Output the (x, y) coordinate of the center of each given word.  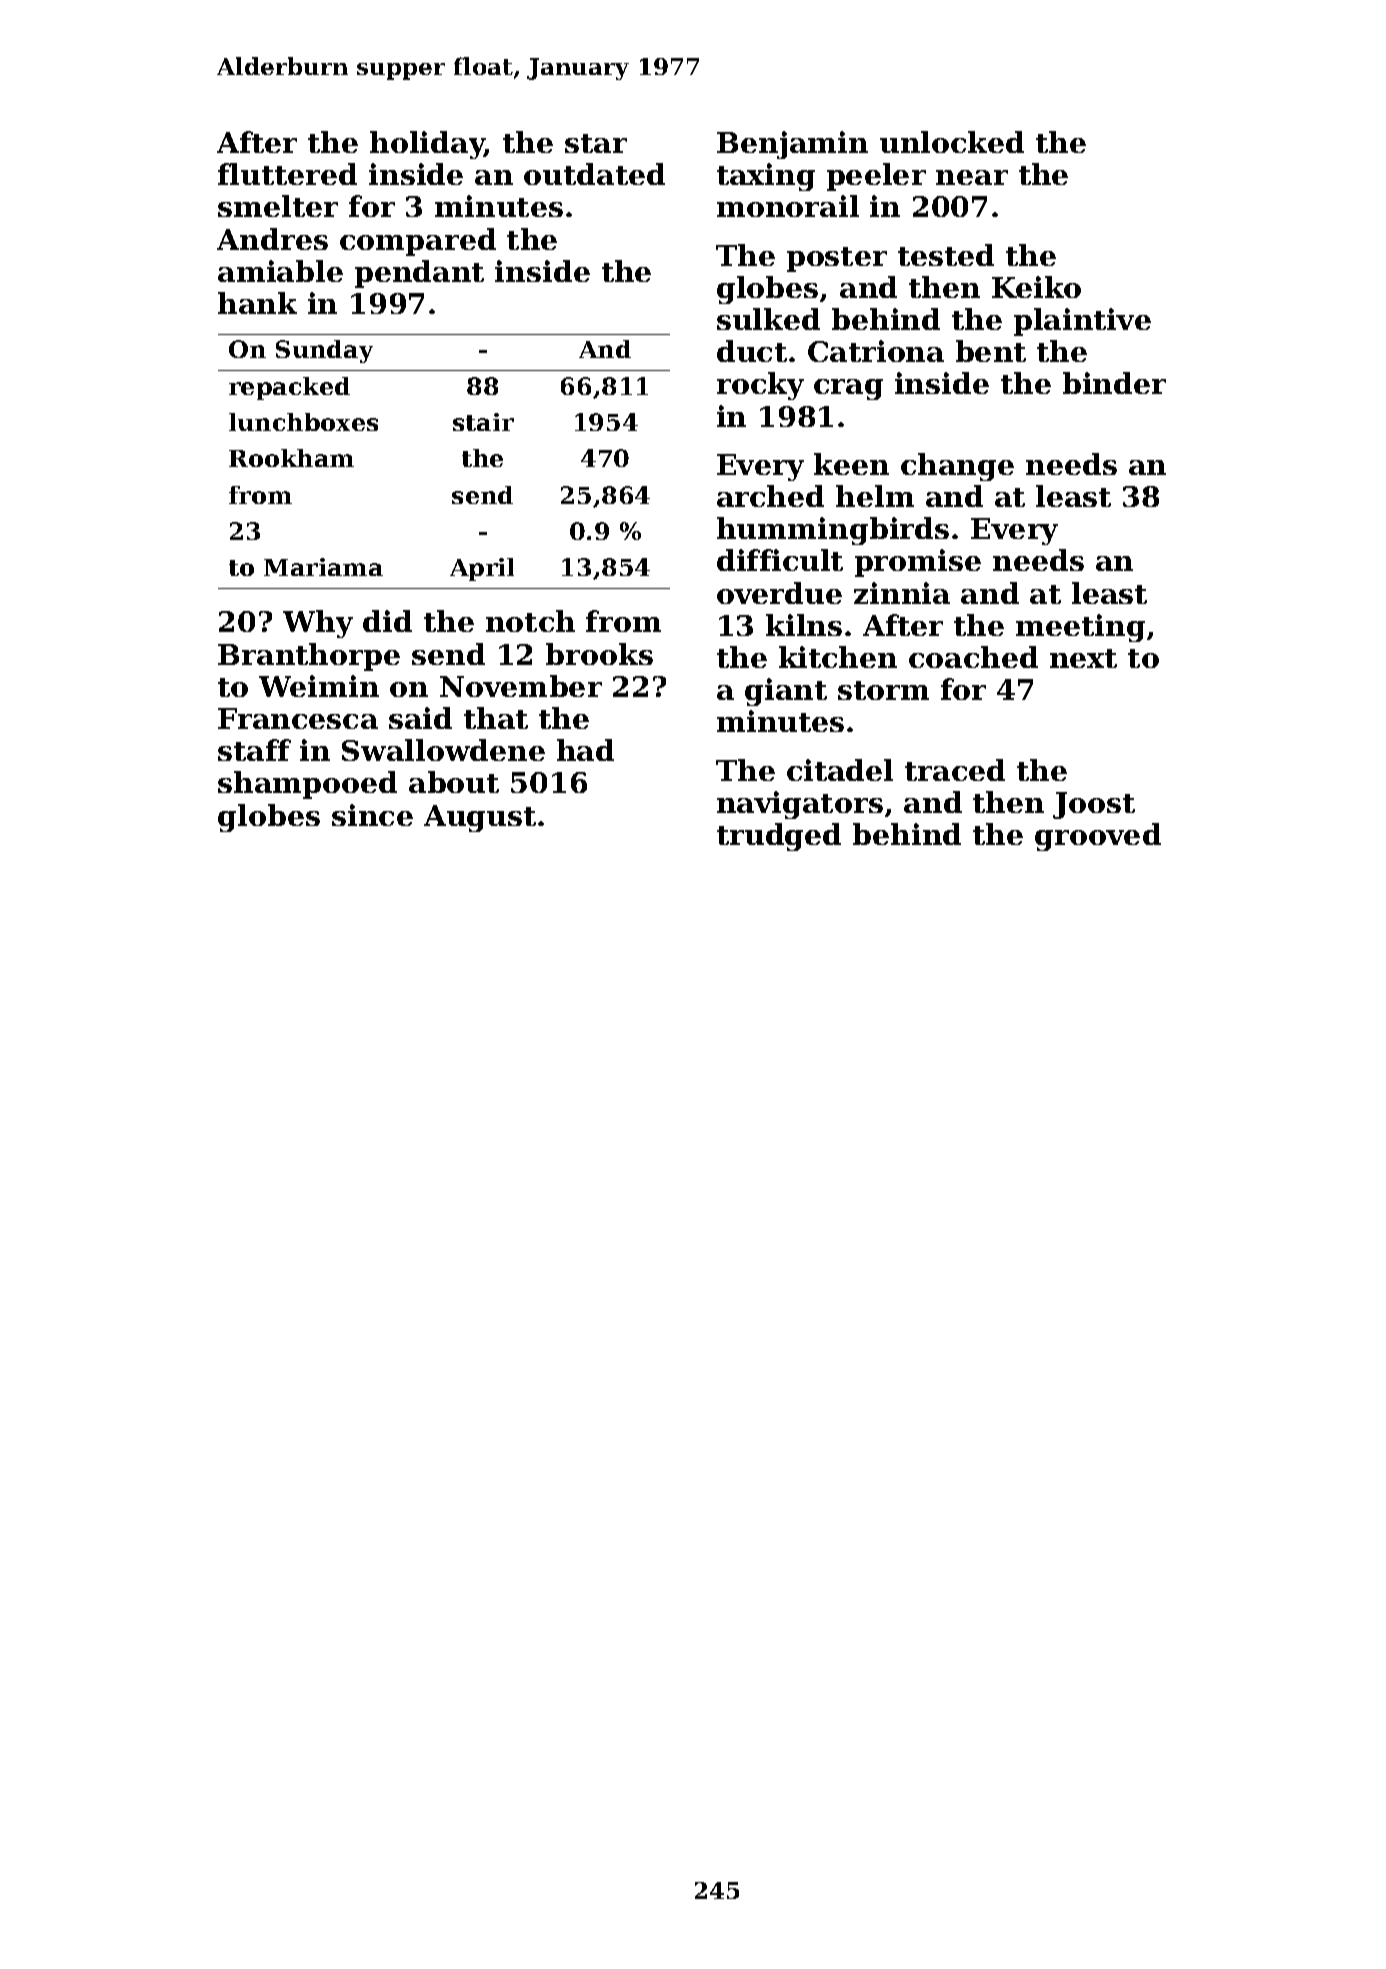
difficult (780, 560)
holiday (427, 145)
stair (483, 422)
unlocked (952, 142)
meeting (1080, 628)
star (596, 143)
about (454, 782)
